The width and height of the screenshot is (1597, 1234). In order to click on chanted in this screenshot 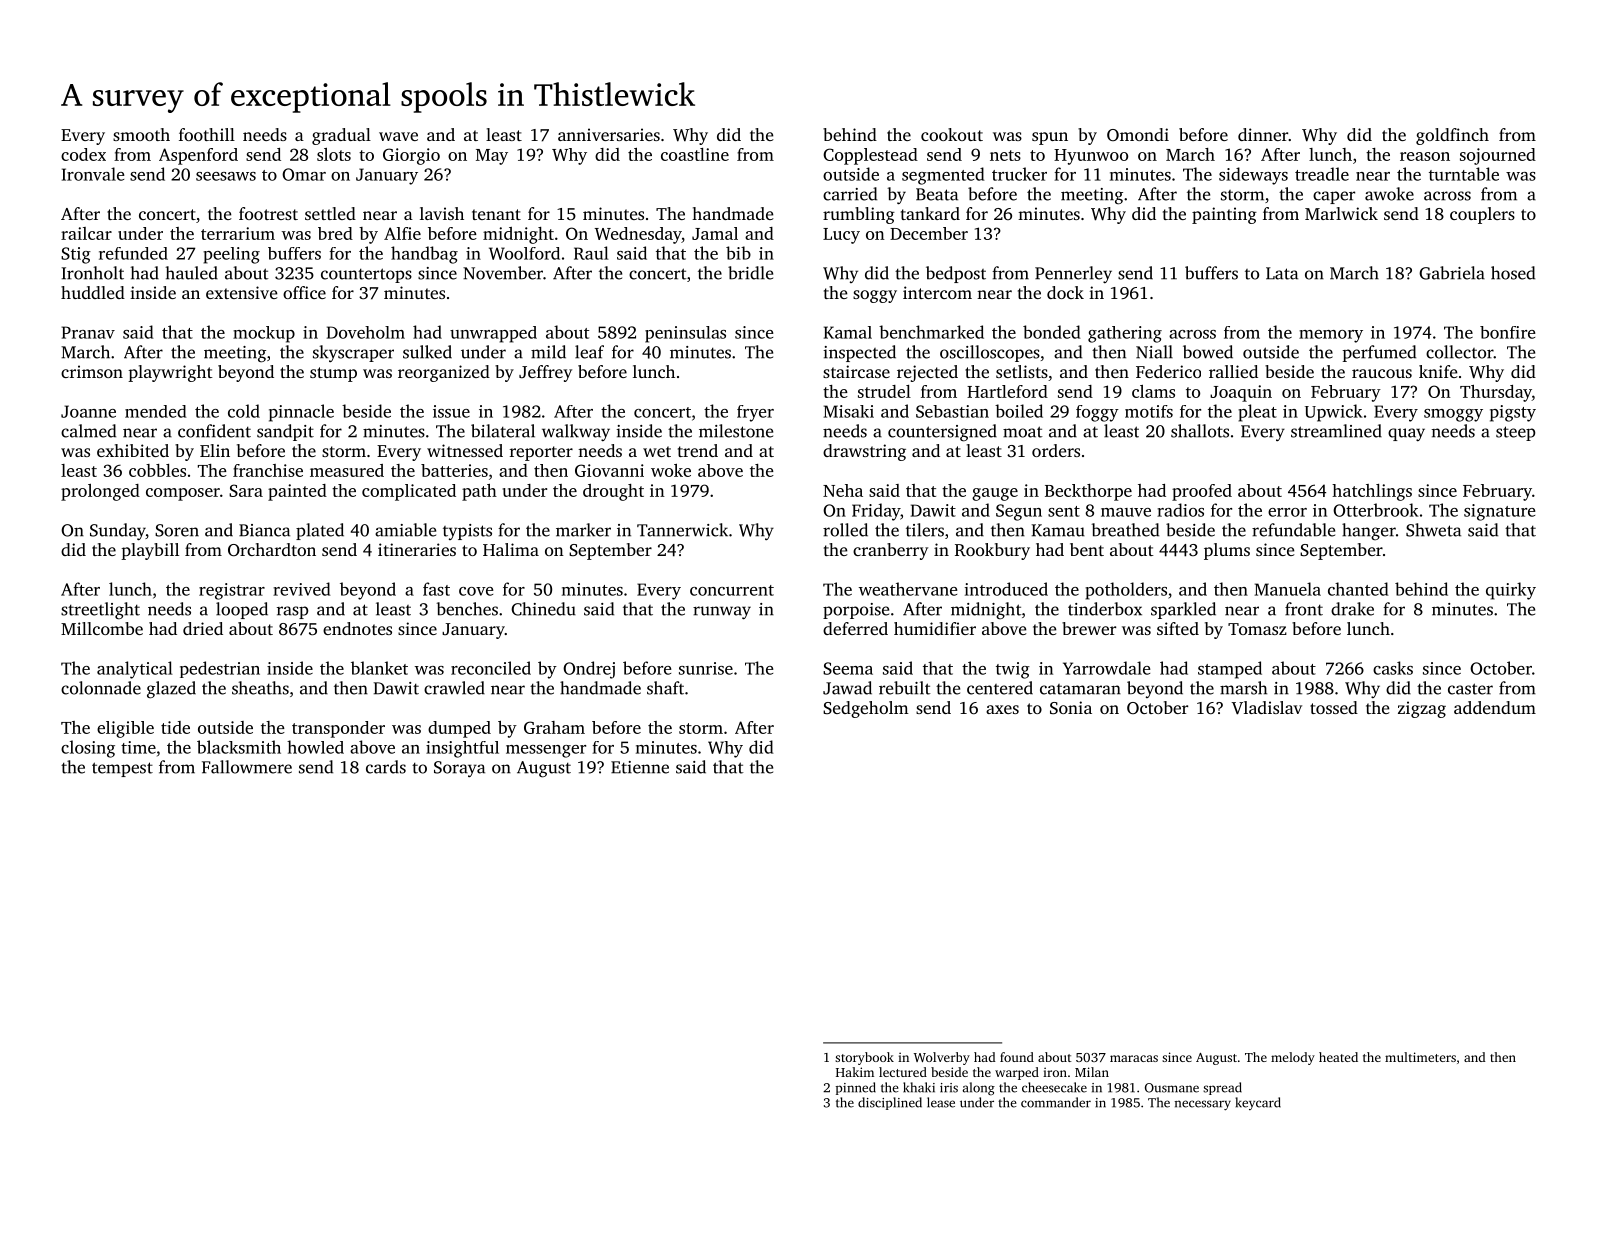, I will do `click(1358, 589)`.
